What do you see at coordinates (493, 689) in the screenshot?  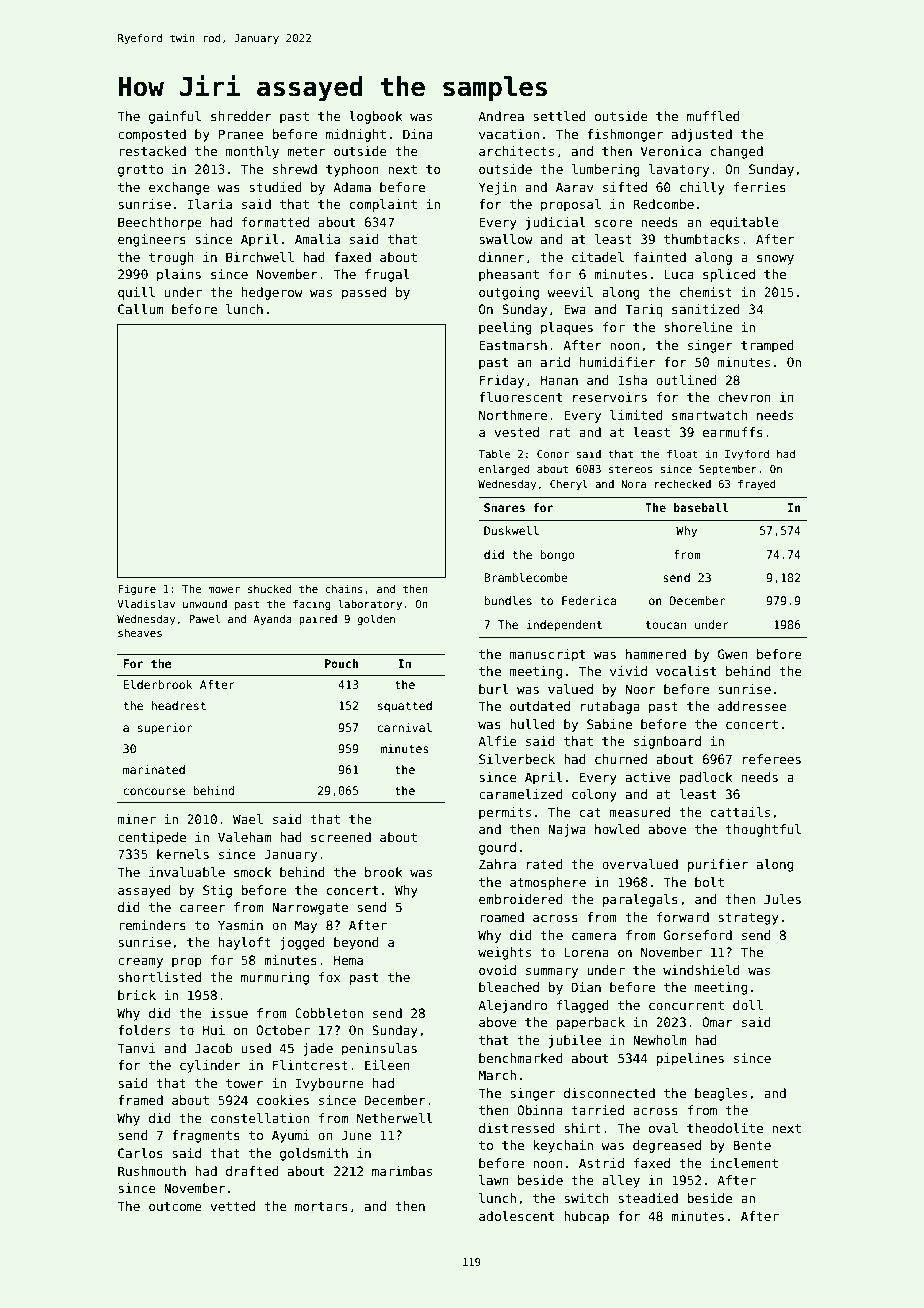 I see `burl` at bounding box center [493, 689].
